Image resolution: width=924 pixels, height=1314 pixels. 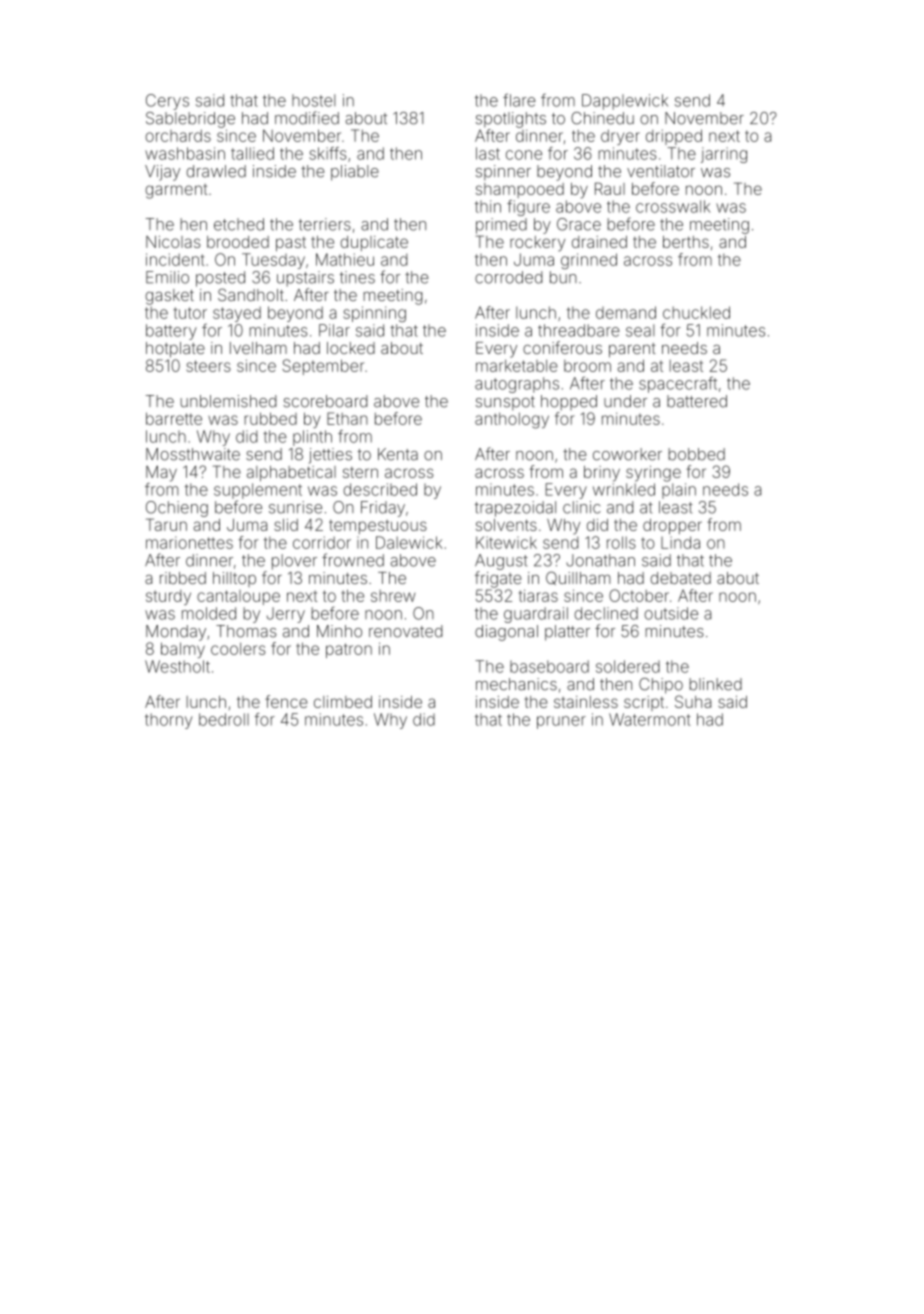 I want to click on trapezoidal, so click(x=515, y=509).
